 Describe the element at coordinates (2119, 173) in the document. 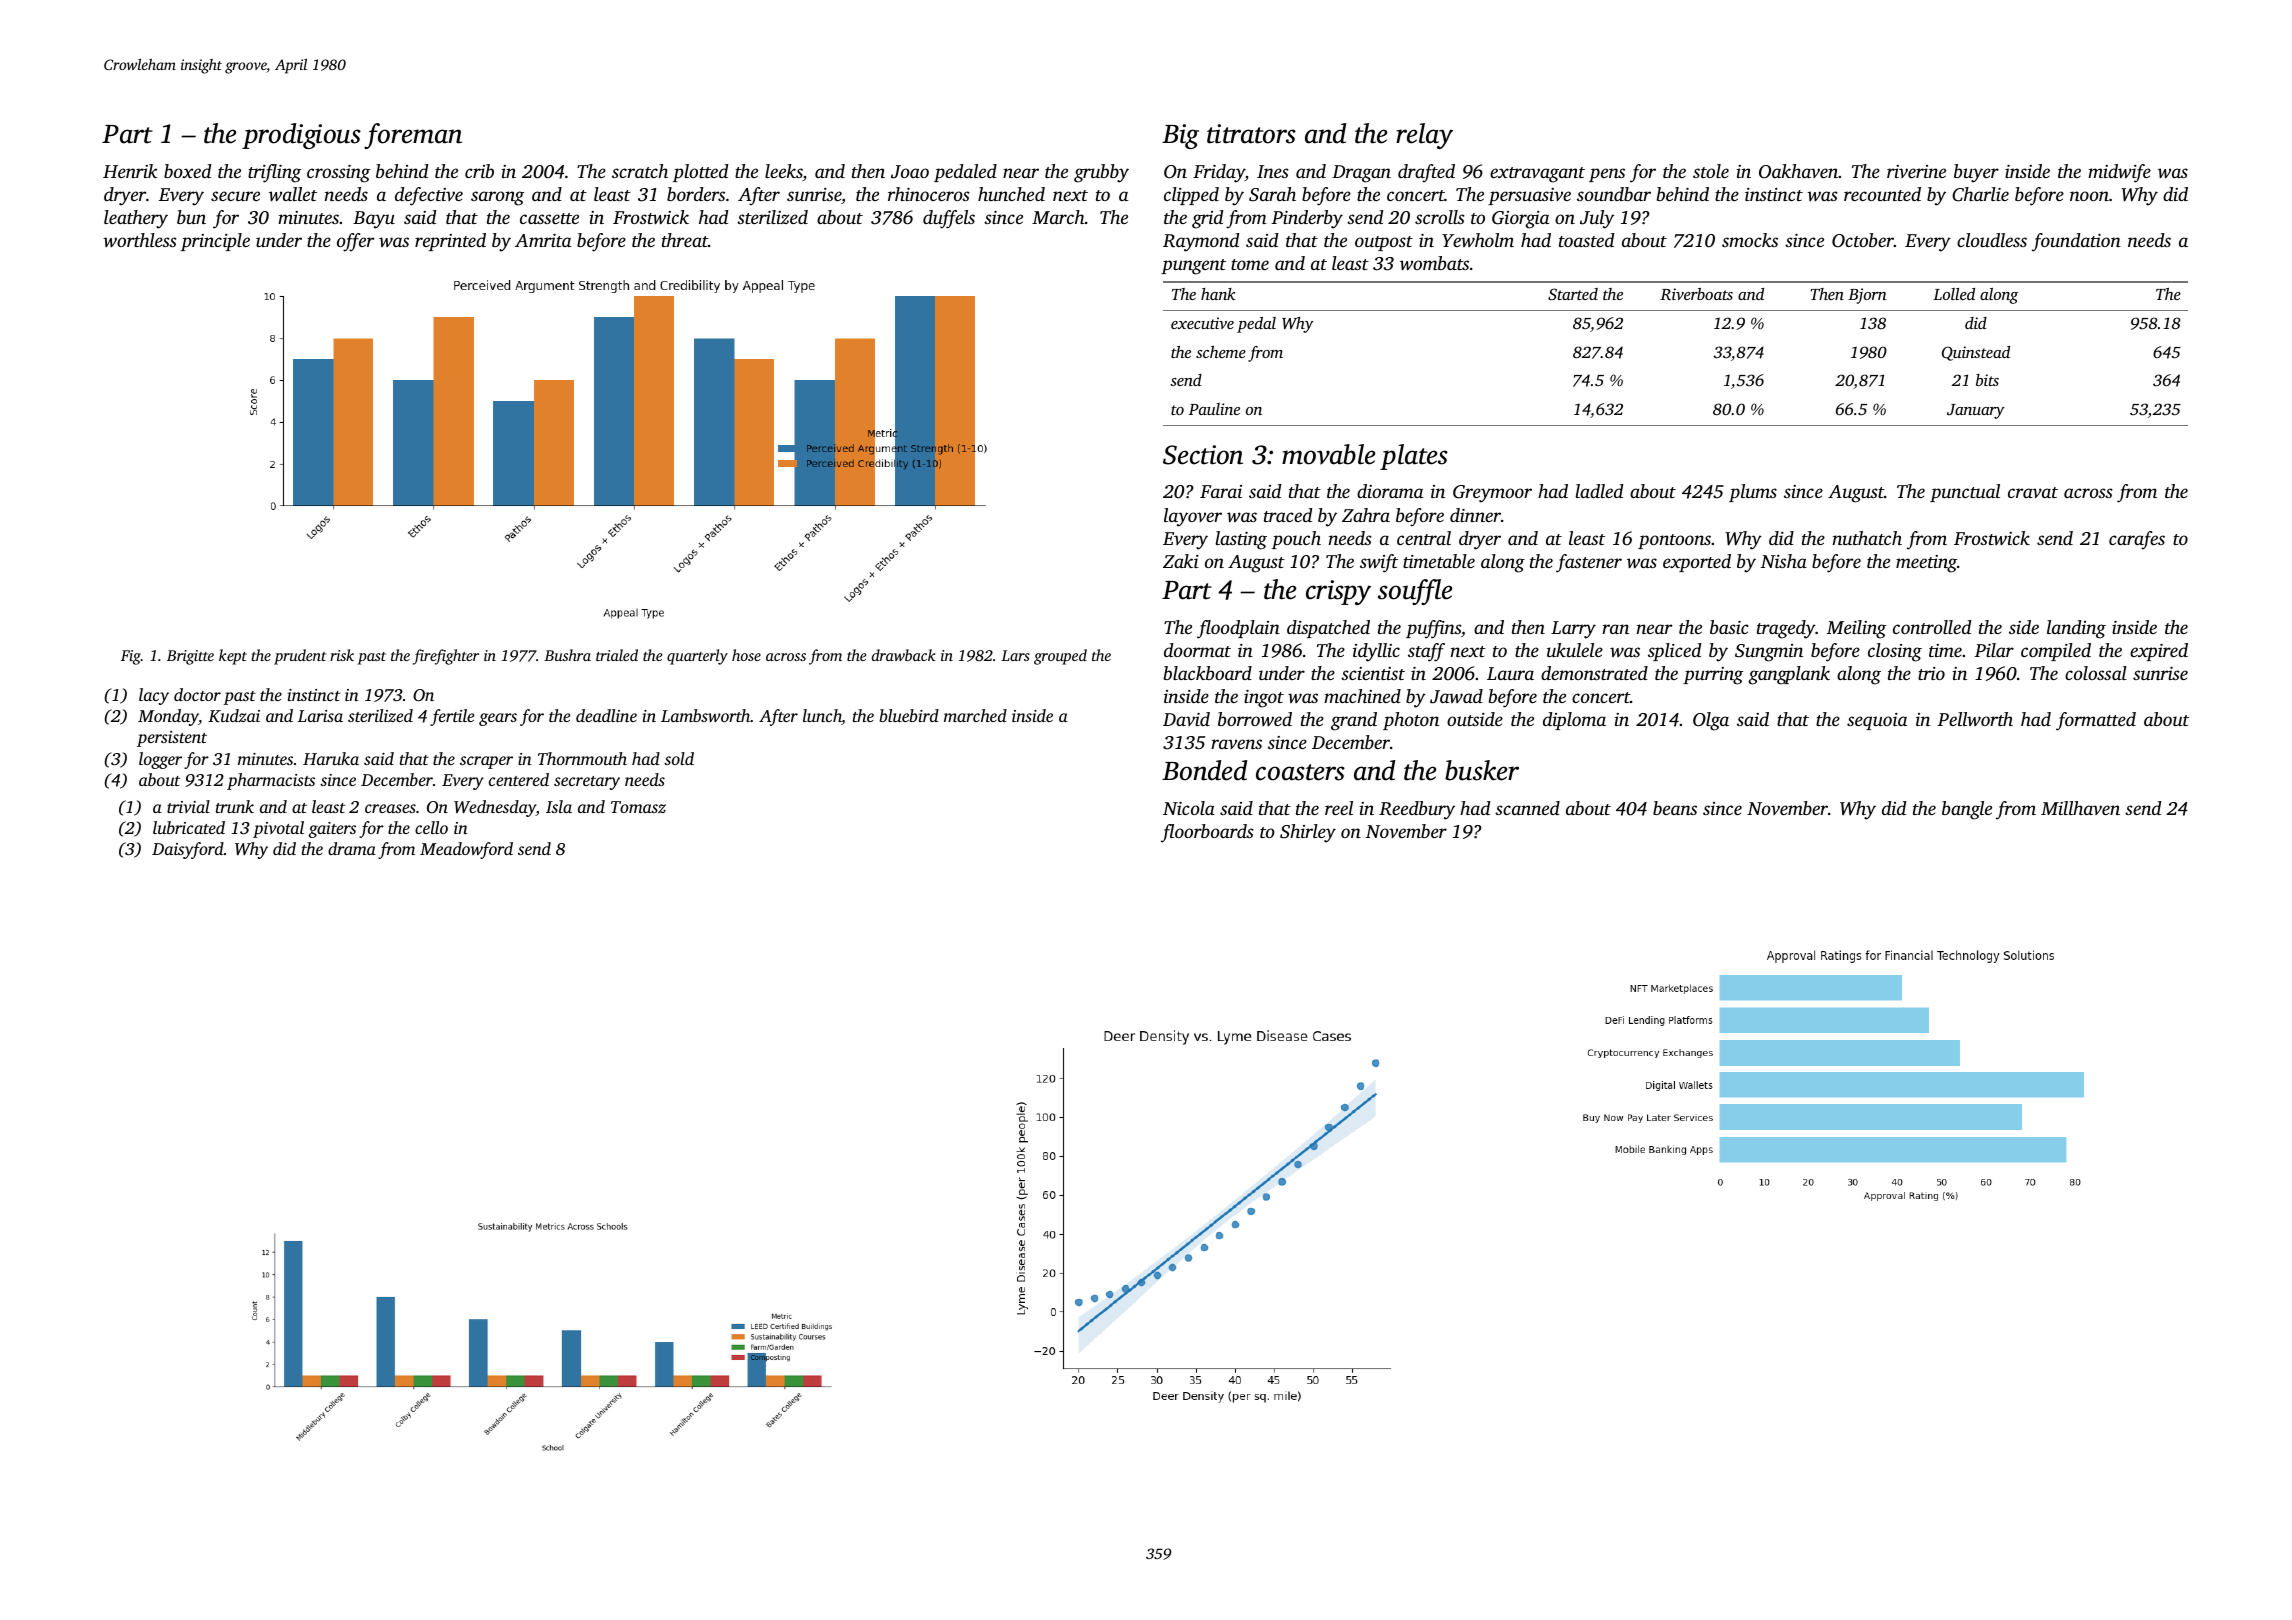

I see `midwife` at that location.
